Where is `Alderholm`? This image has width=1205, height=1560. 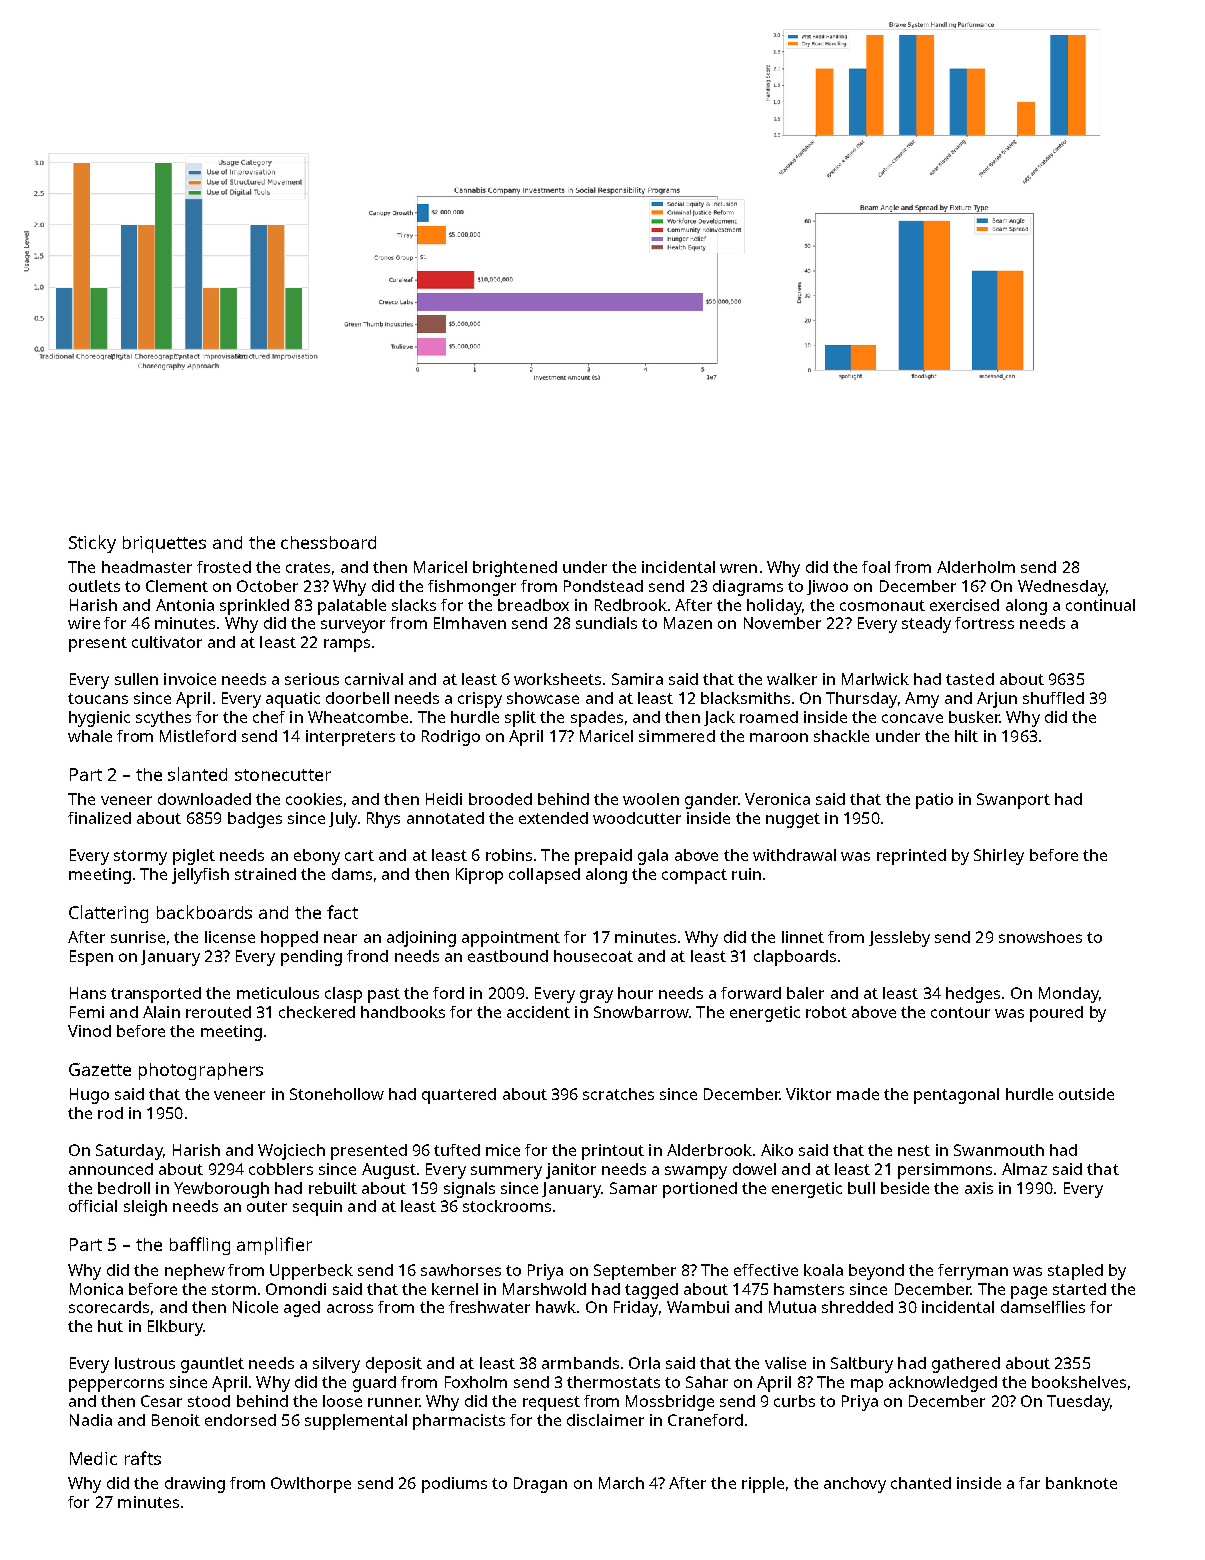 Alderholm is located at coordinates (976, 567).
